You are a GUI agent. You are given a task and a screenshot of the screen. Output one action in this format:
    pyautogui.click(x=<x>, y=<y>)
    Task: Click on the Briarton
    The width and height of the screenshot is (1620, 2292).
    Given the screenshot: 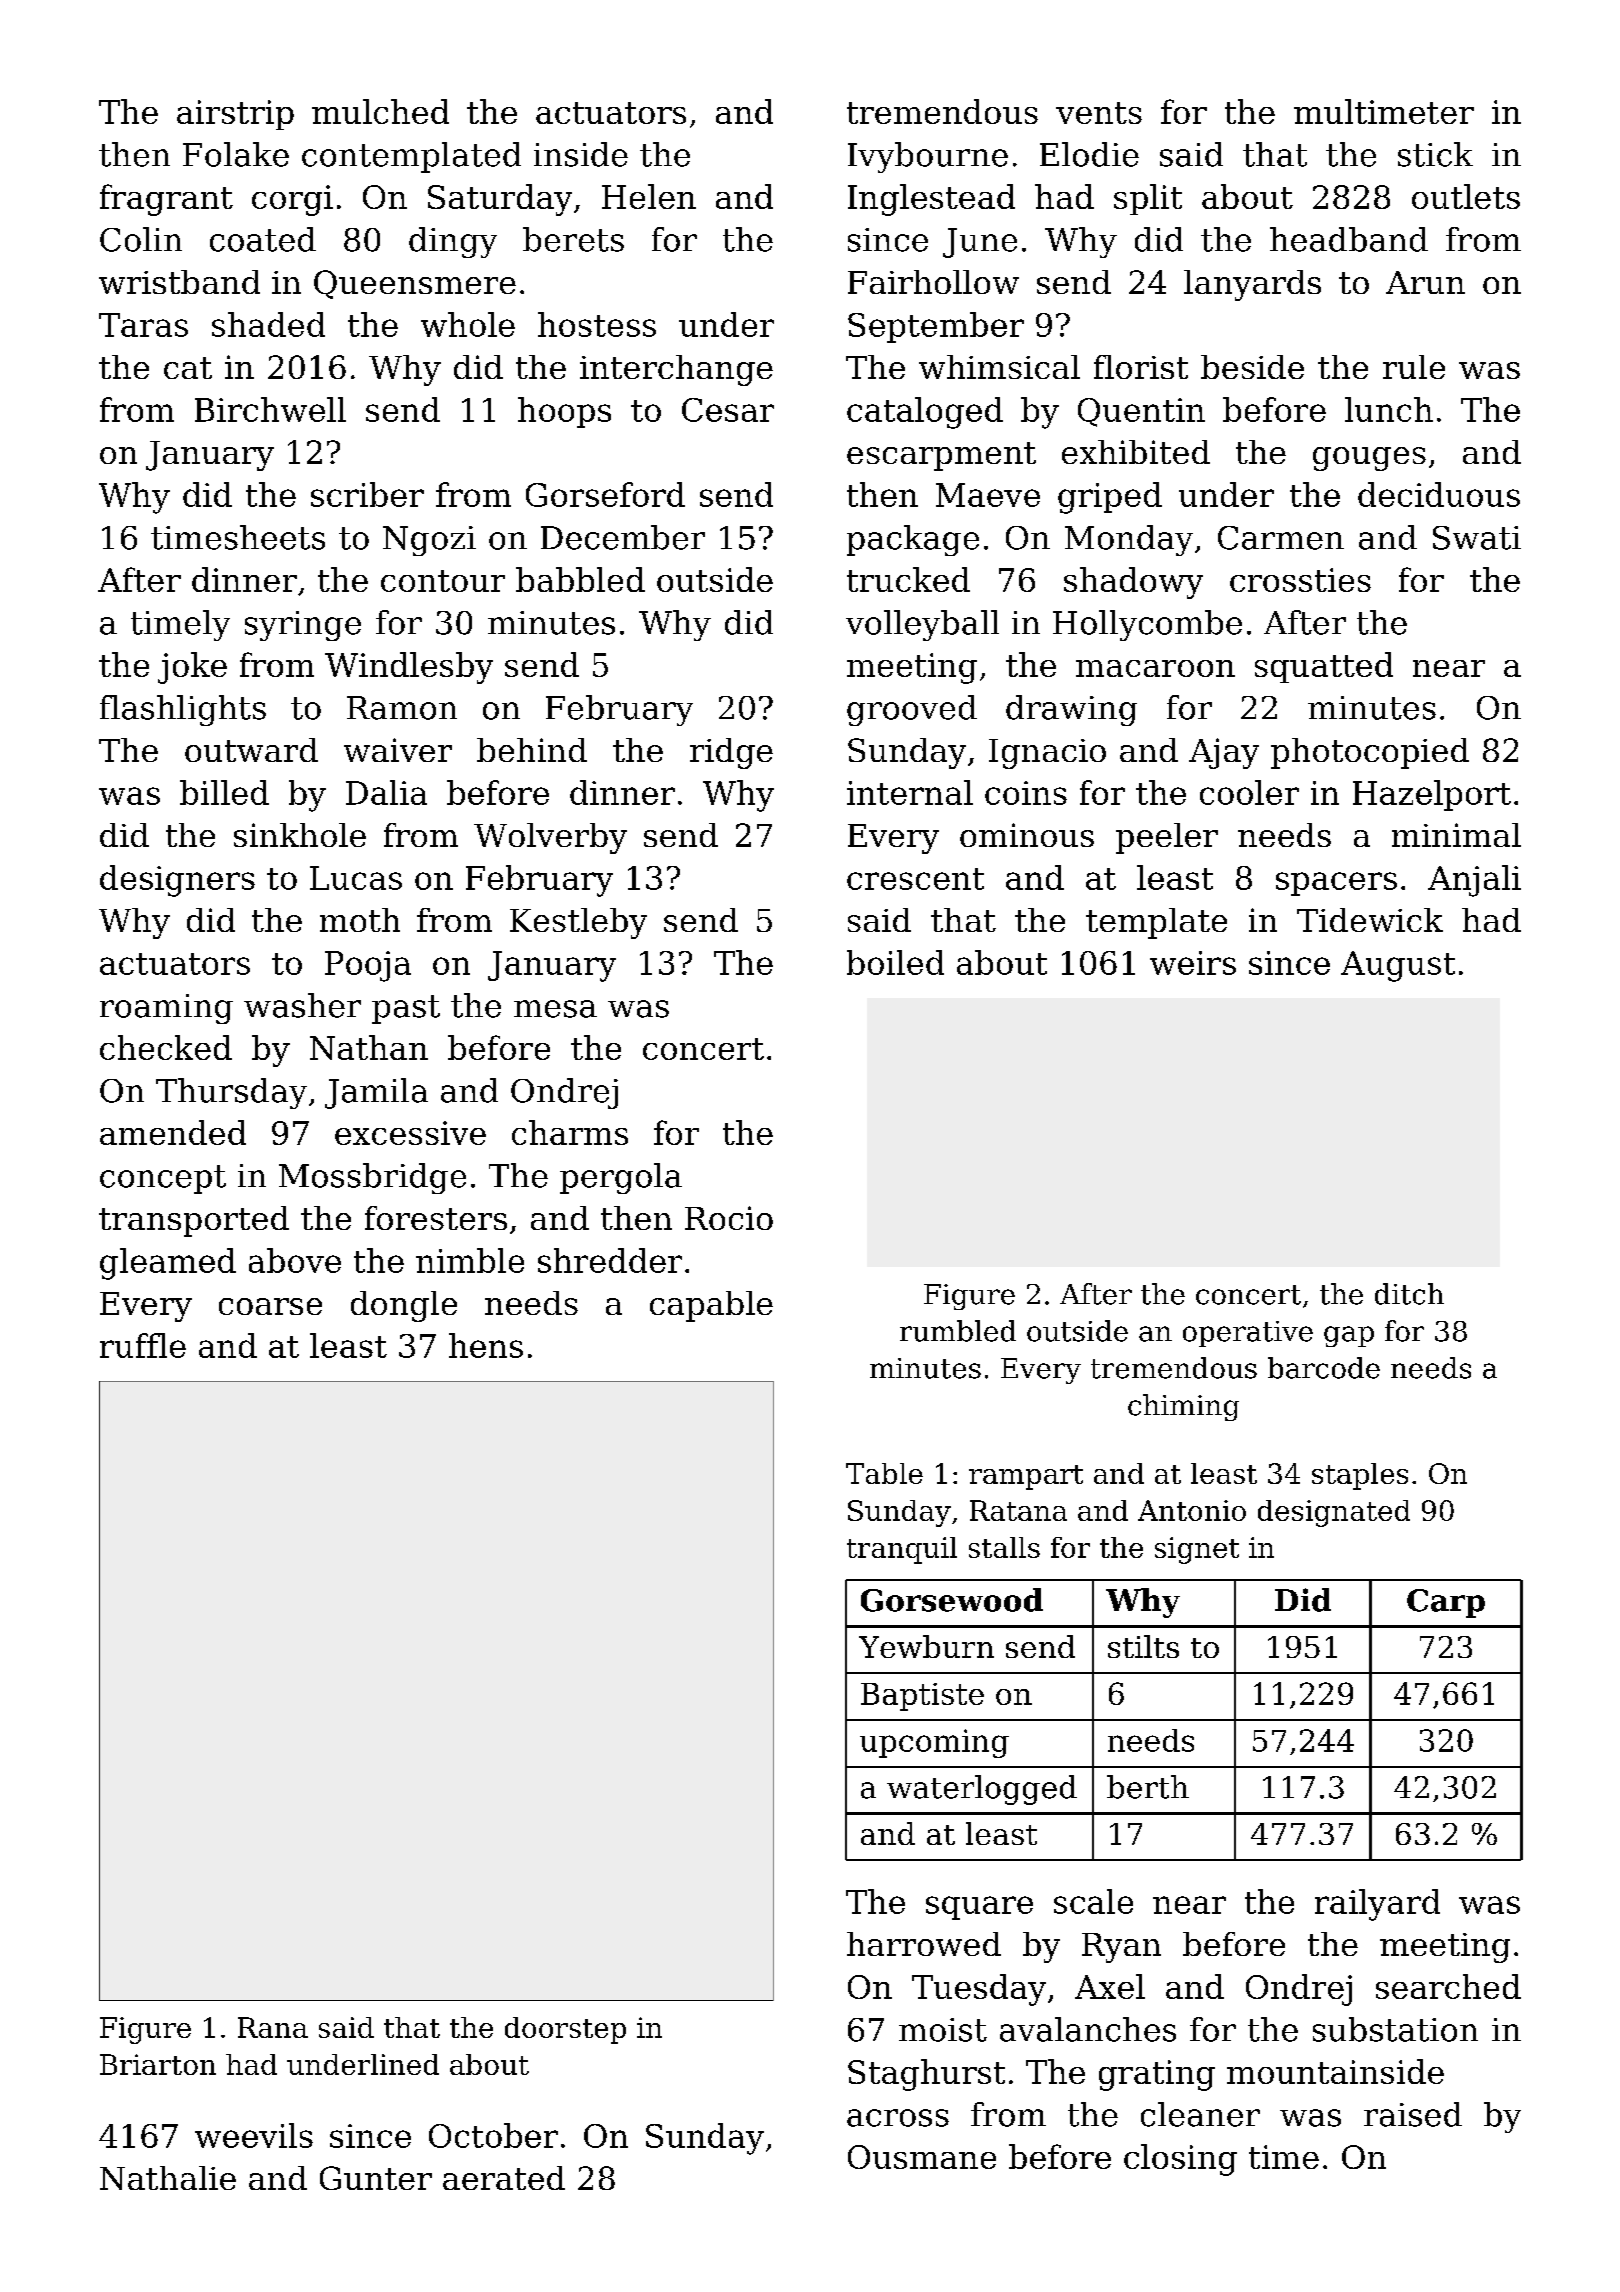 What is the action you would take?
    pyautogui.click(x=158, y=2064)
